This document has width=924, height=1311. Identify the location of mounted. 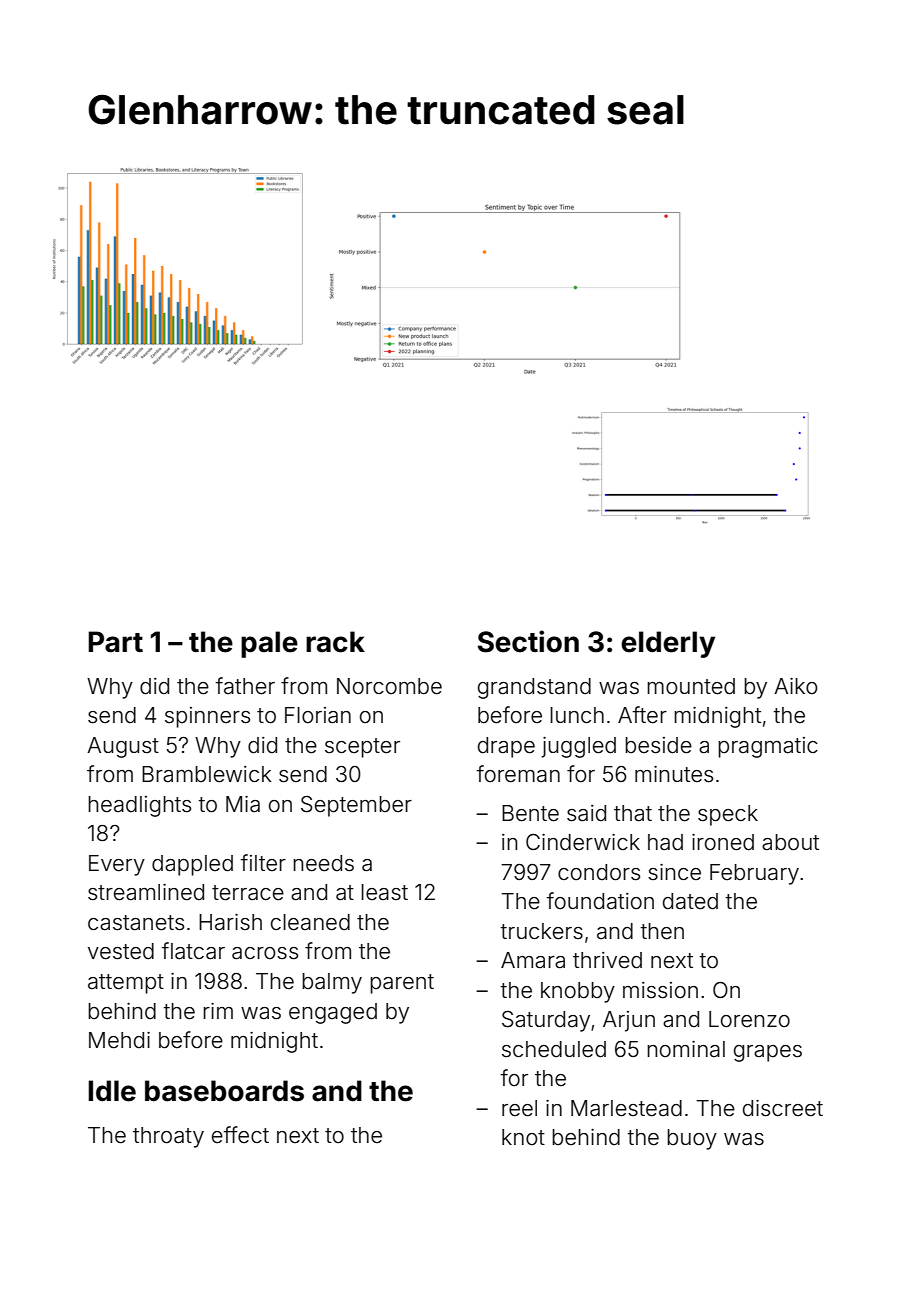
(691, 686).
